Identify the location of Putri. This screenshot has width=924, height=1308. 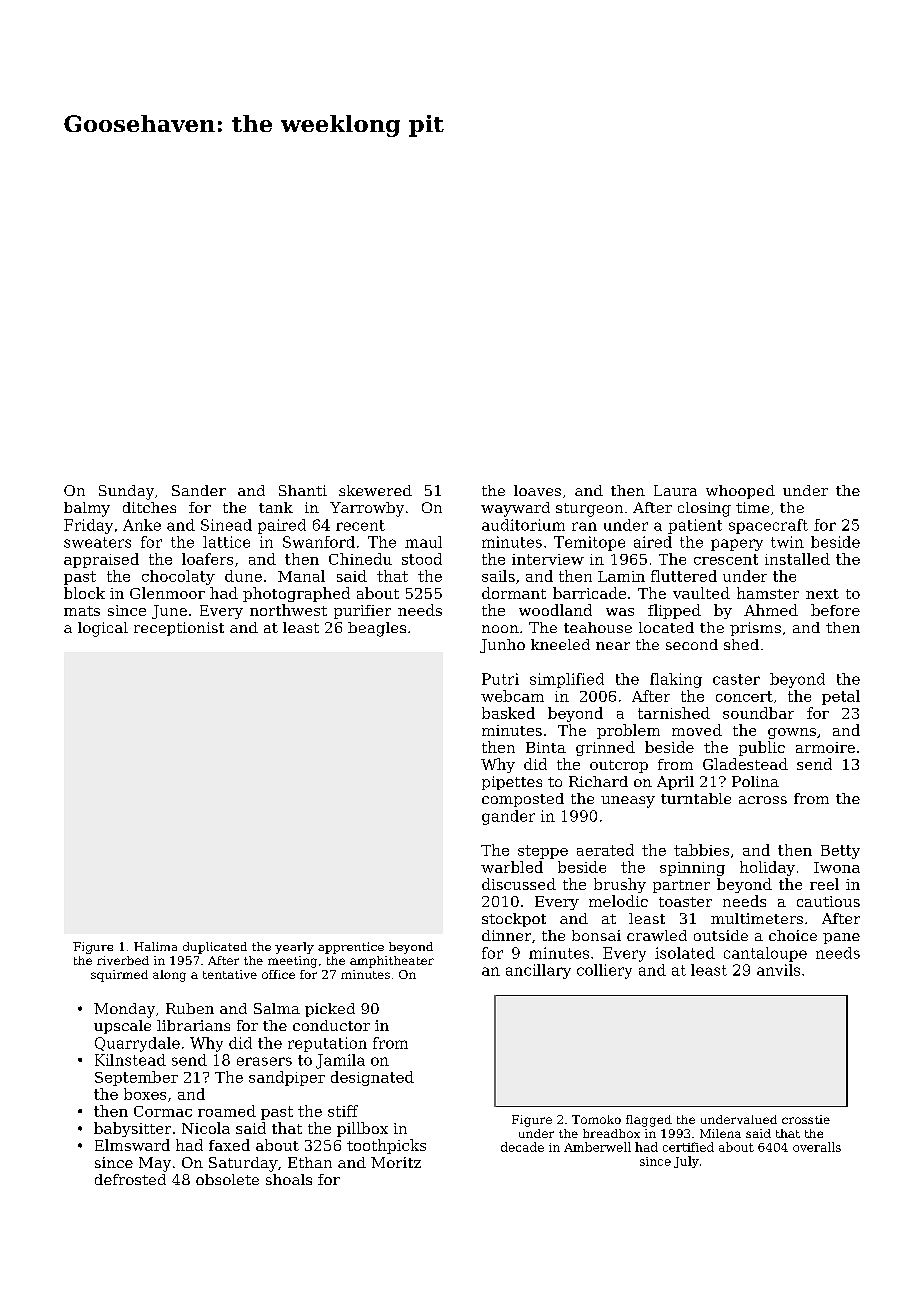
(500, 679).
